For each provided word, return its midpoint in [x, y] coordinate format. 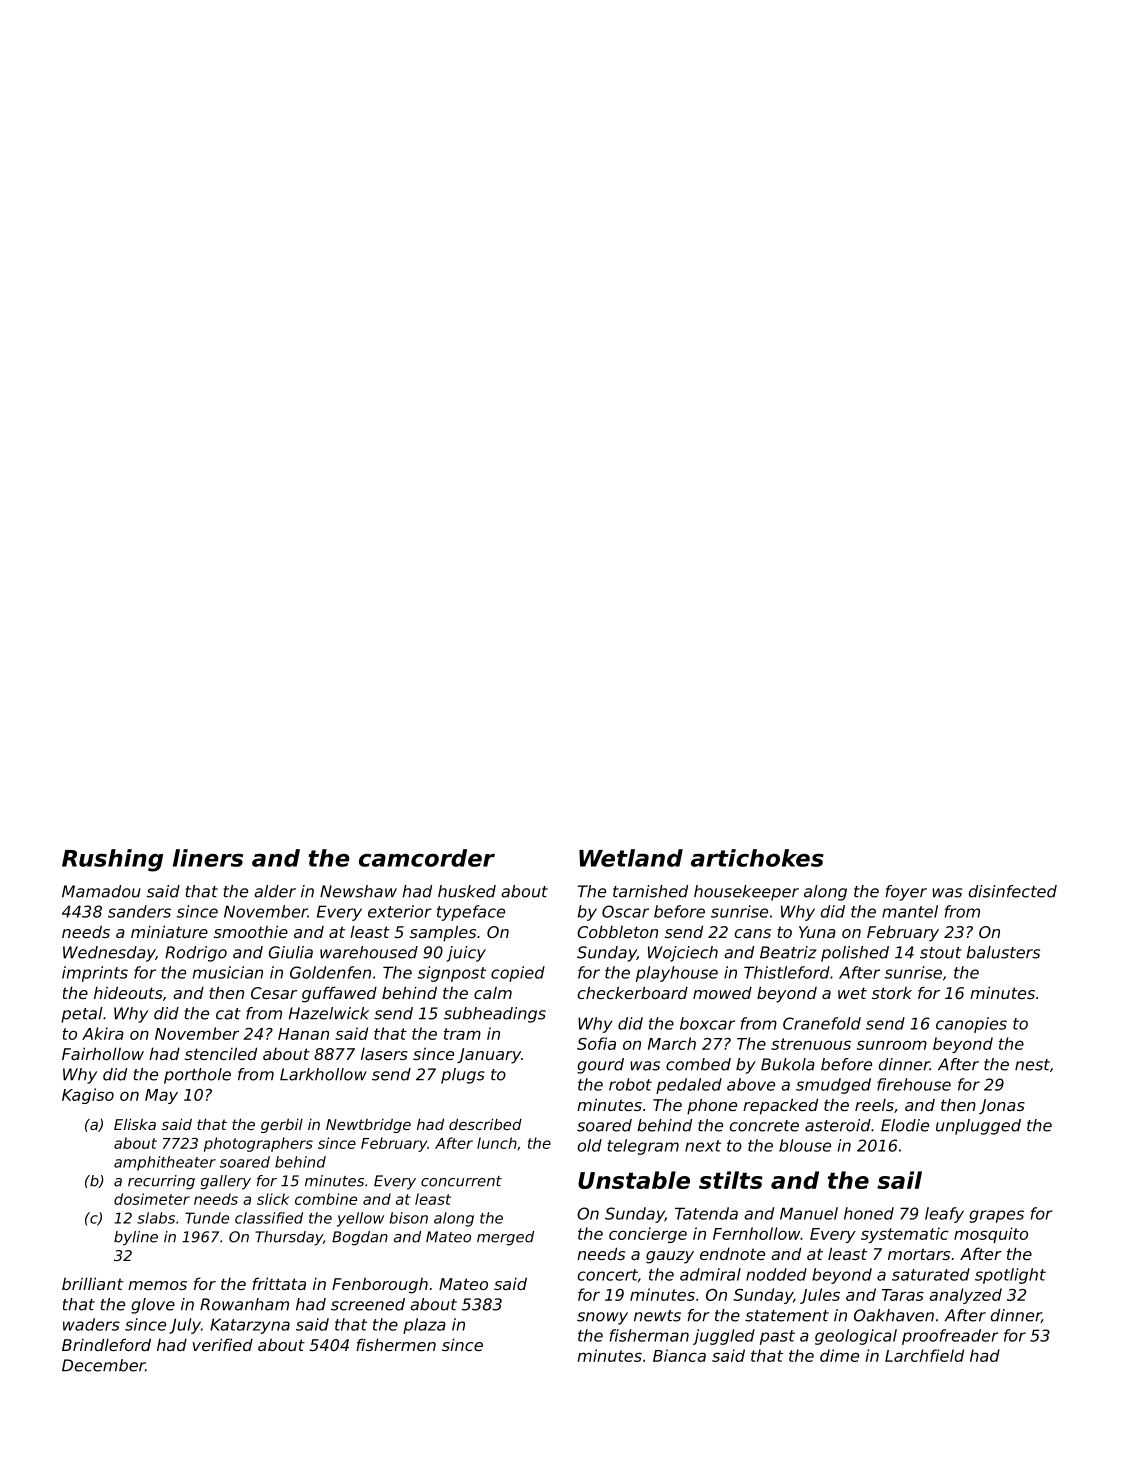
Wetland [631, 858]
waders [91, 1324]
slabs [156, 1218]
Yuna [817, 932]
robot [630, 1084]
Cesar [274, 993]
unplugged [978, 1127]
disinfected [1013, 891]
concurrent [461, 1181]
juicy [466, 954]
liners [208, 858]
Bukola [788, 1064]
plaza [424, 1326]
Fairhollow [103, 1053]
